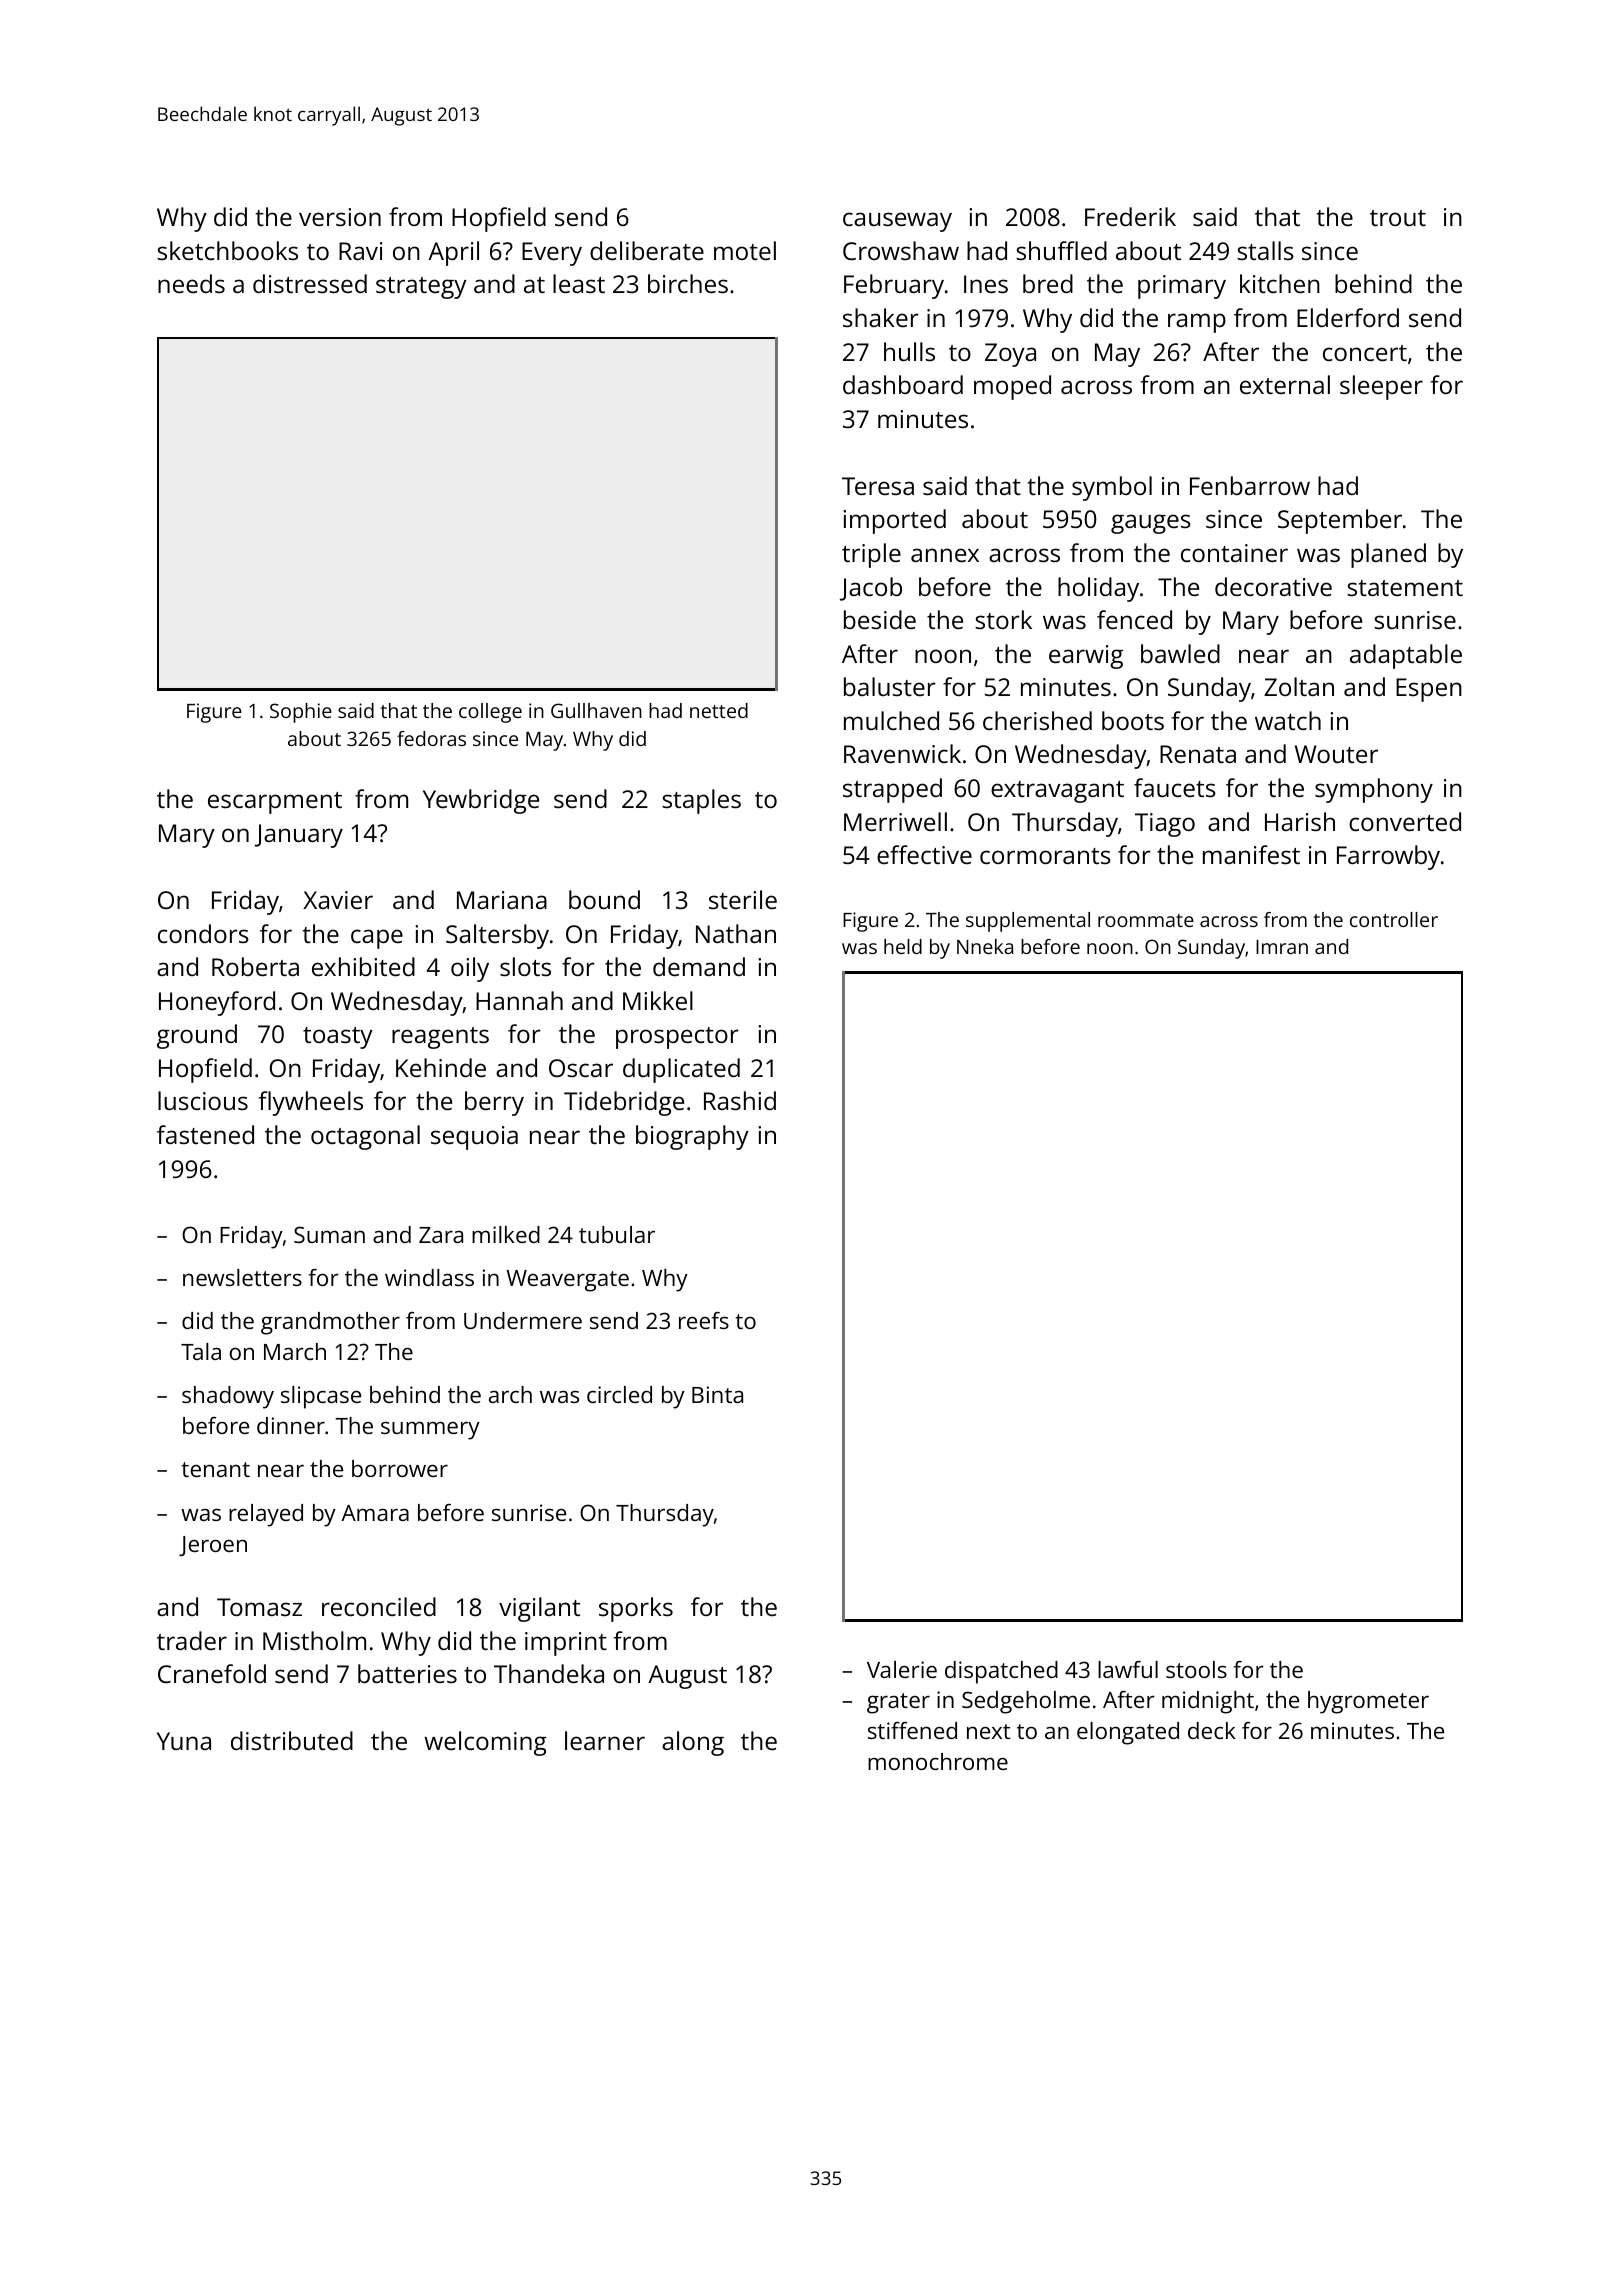 This screenshot has width=1620, height=2292. Describe the element at coordinates (228, 1397) in the screenshot. I see `shadowy` at that location.
